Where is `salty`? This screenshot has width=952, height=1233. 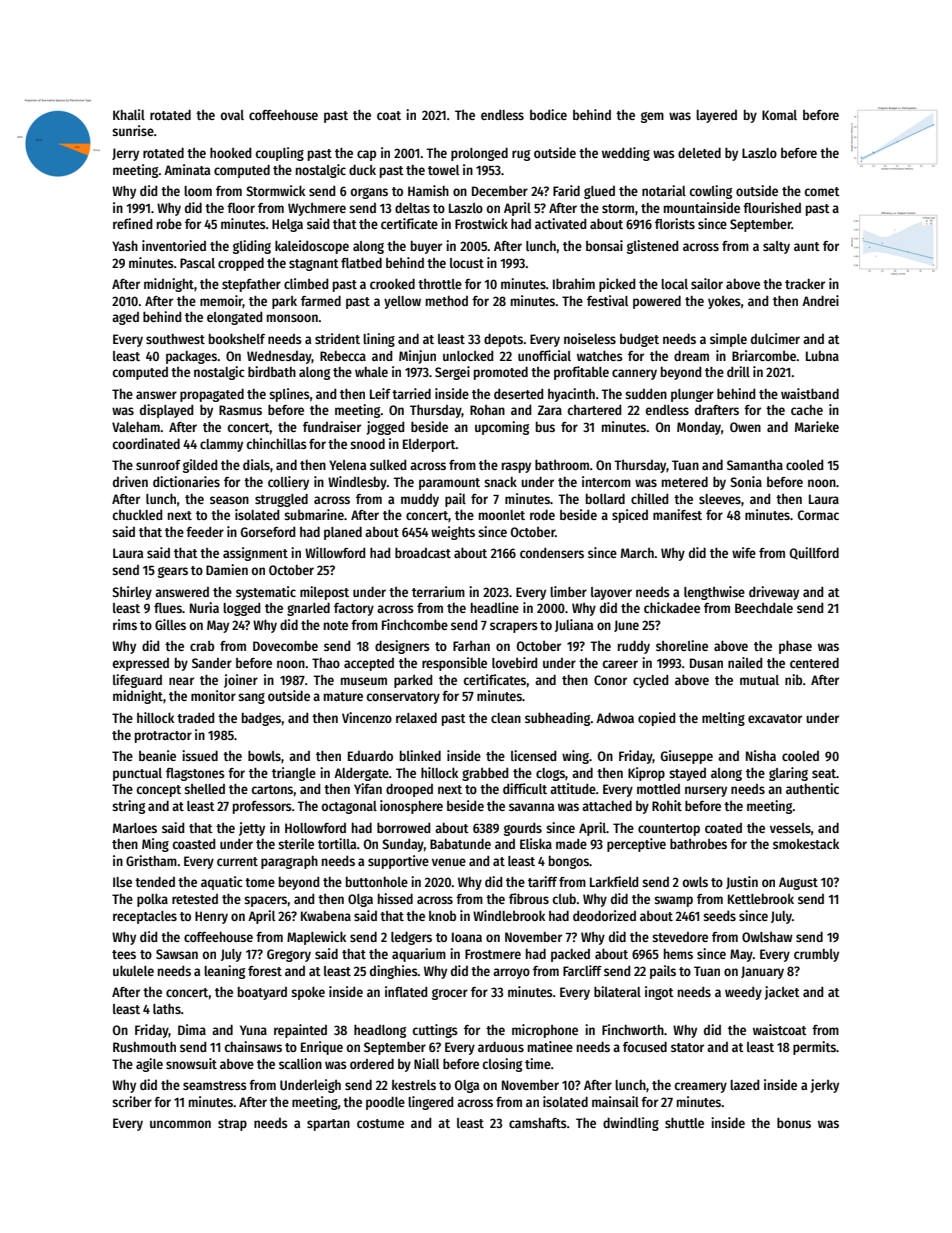
salty is located at coordinates (776, 247).
